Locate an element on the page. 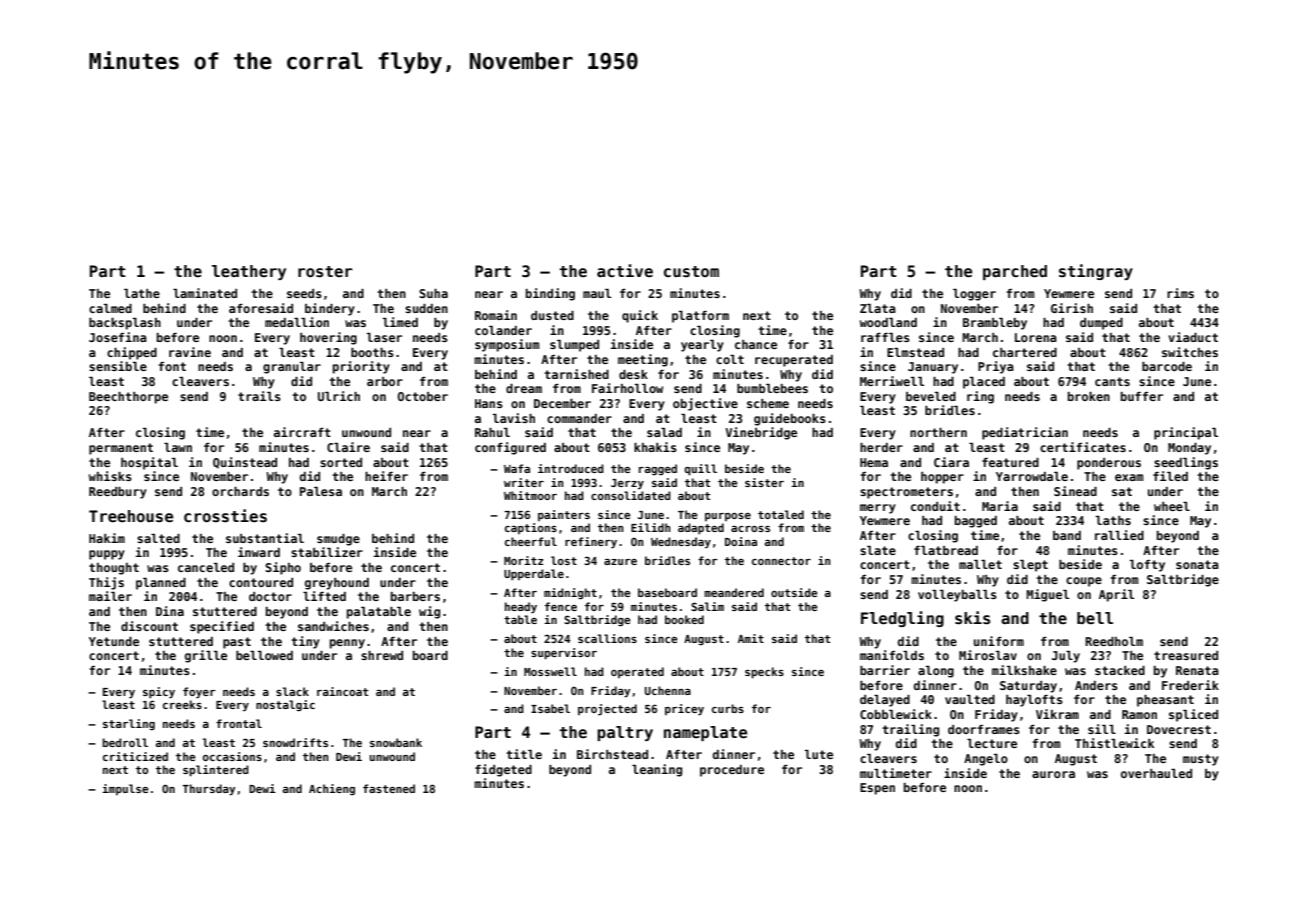  Yetunde is located at coordinates (114, 641).
